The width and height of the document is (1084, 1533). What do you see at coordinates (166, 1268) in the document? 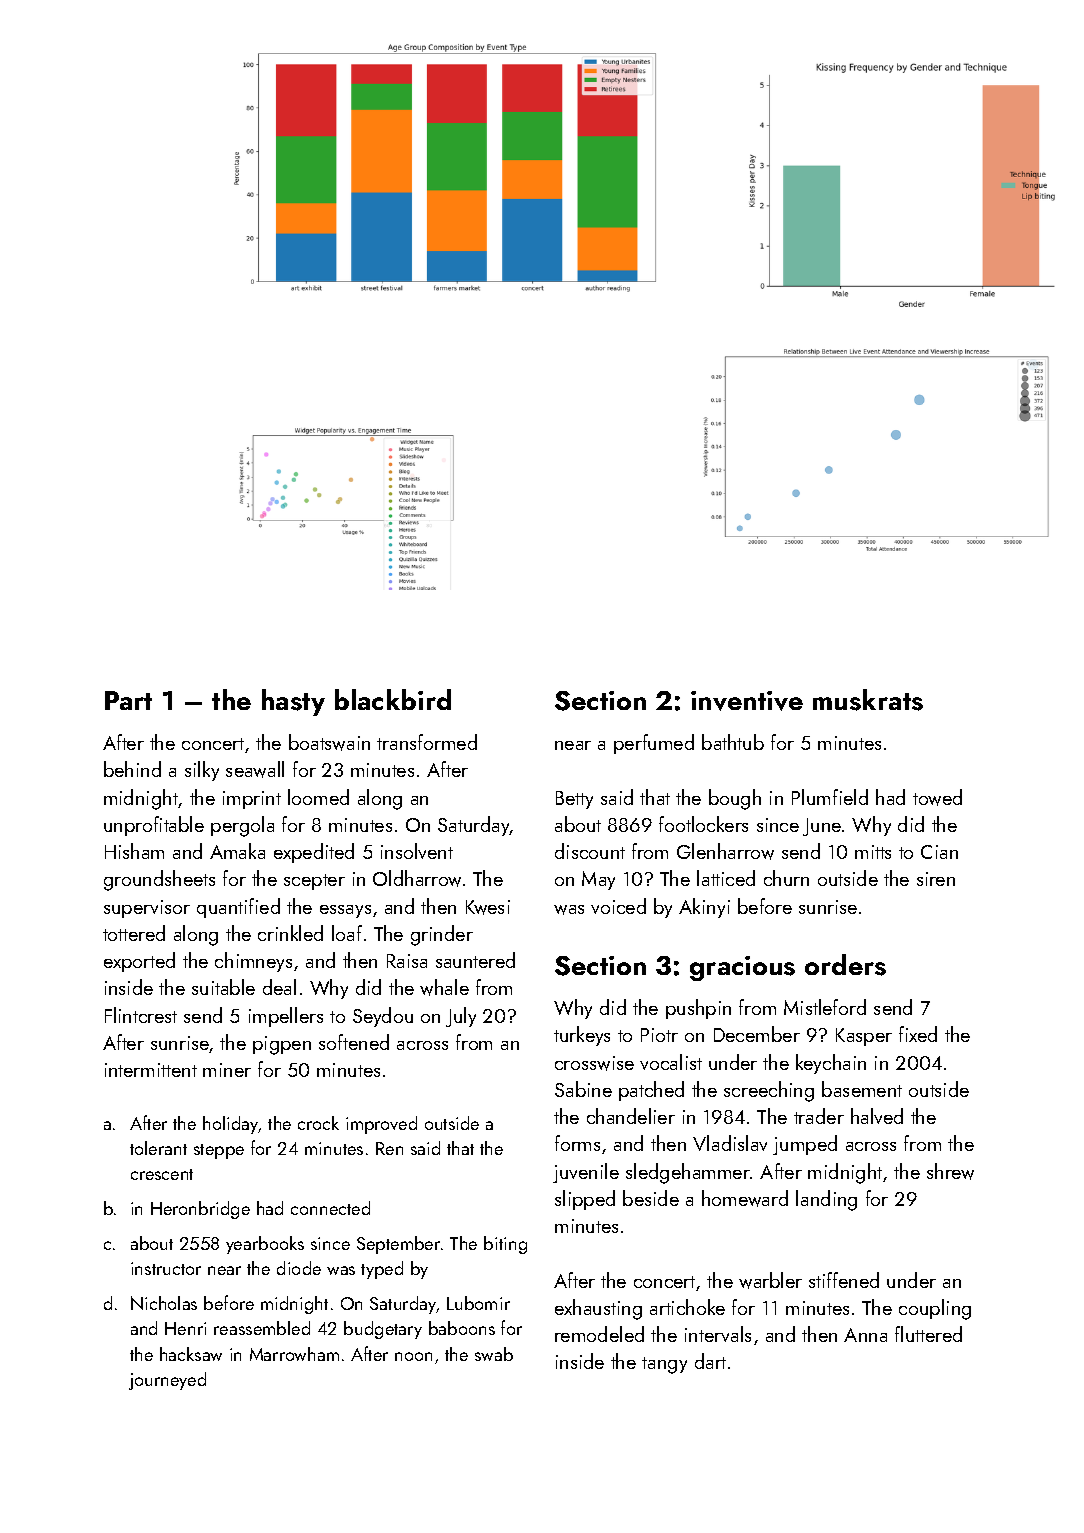
I see `instructor` at bounding box center [166, 1268].
